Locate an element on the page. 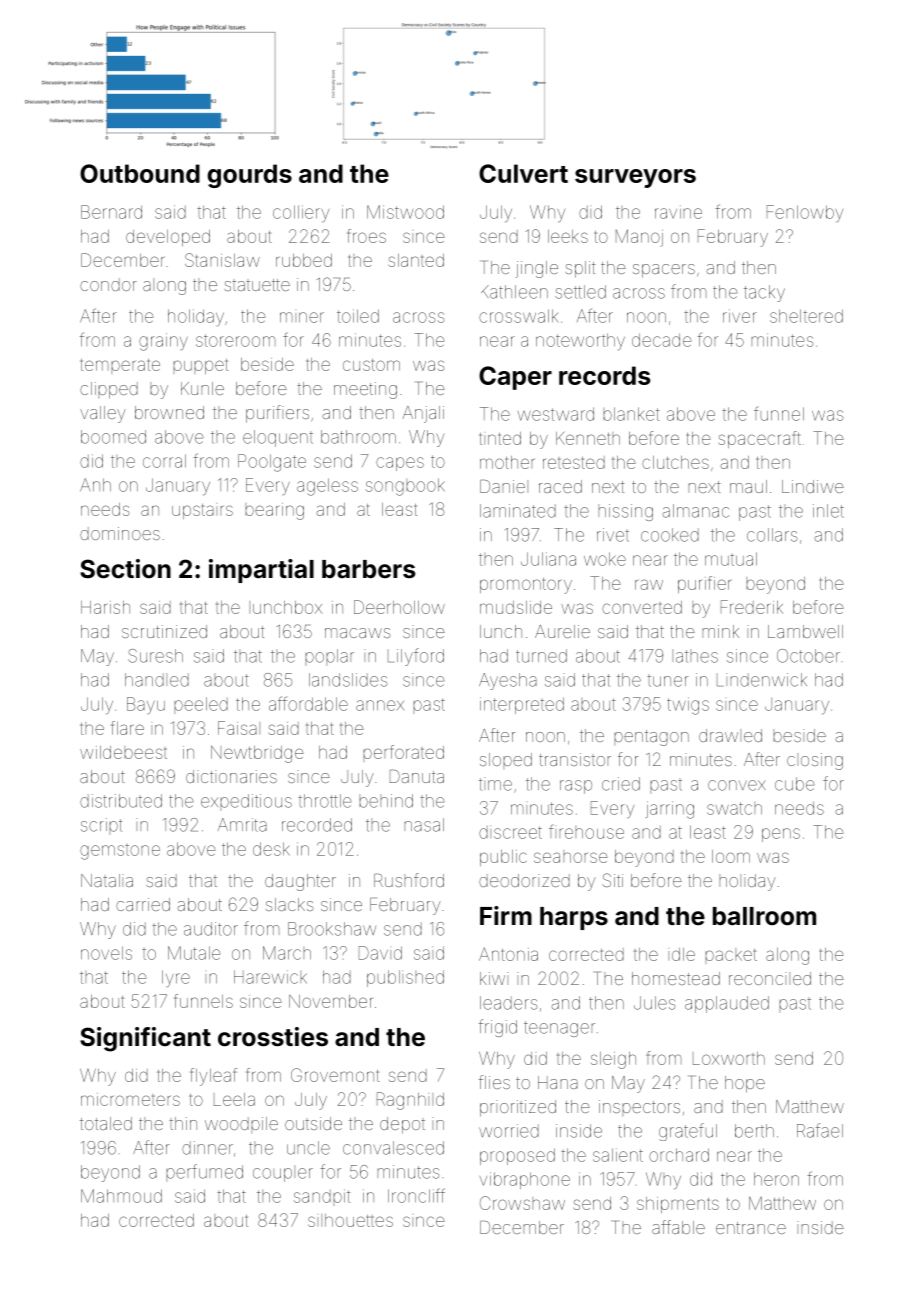 The width and height of the document is (924, 1311). sheltered is located at coordinates (806, 316).
